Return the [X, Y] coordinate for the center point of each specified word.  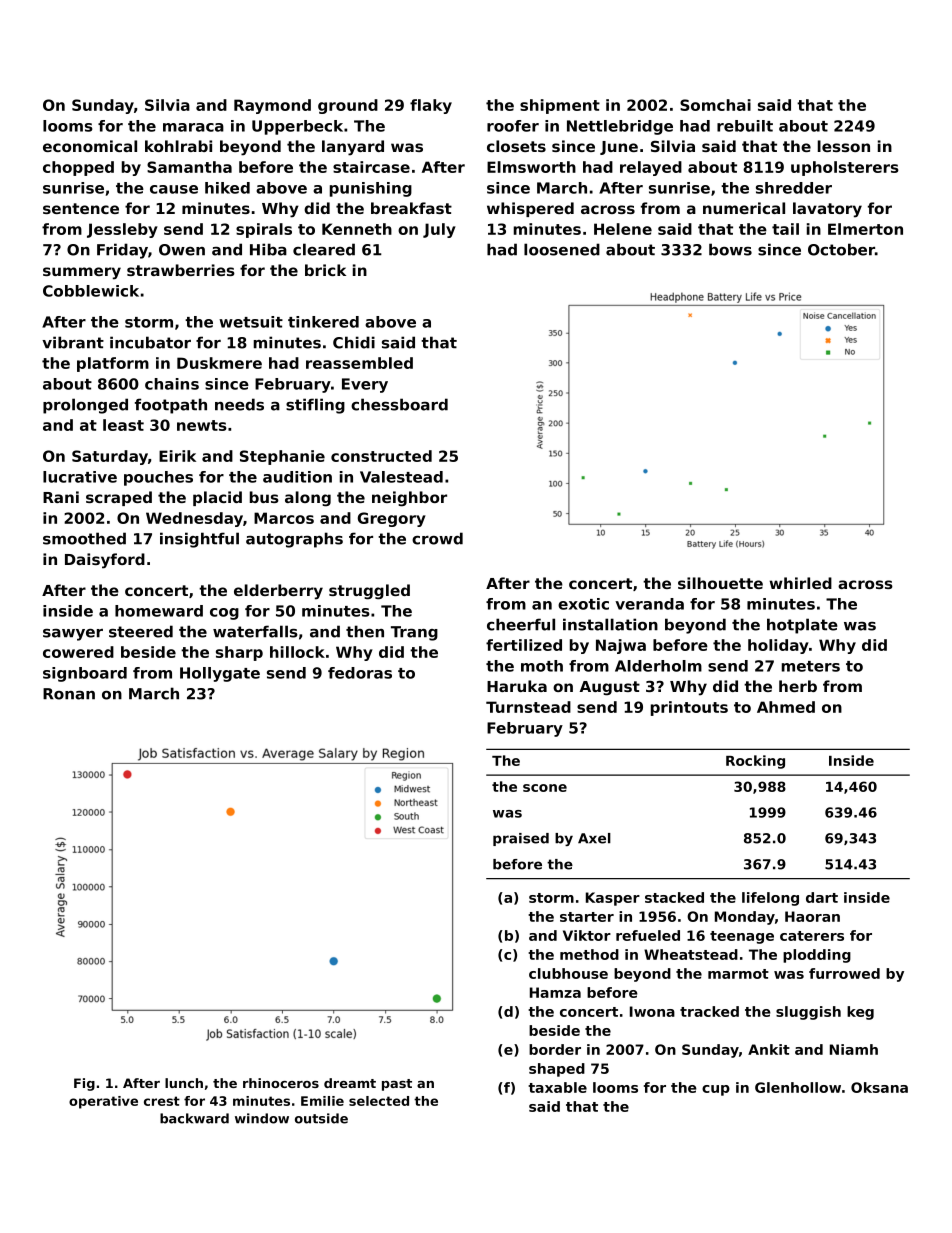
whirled [800, 583]
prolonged [85, 406]
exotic [583, 604]
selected [379, 1101]
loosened [562, 249]
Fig [84, 1084]
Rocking [755, 762]
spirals [264, 230]
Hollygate [220, 674]
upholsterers [845, 168]
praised [521, 839]
